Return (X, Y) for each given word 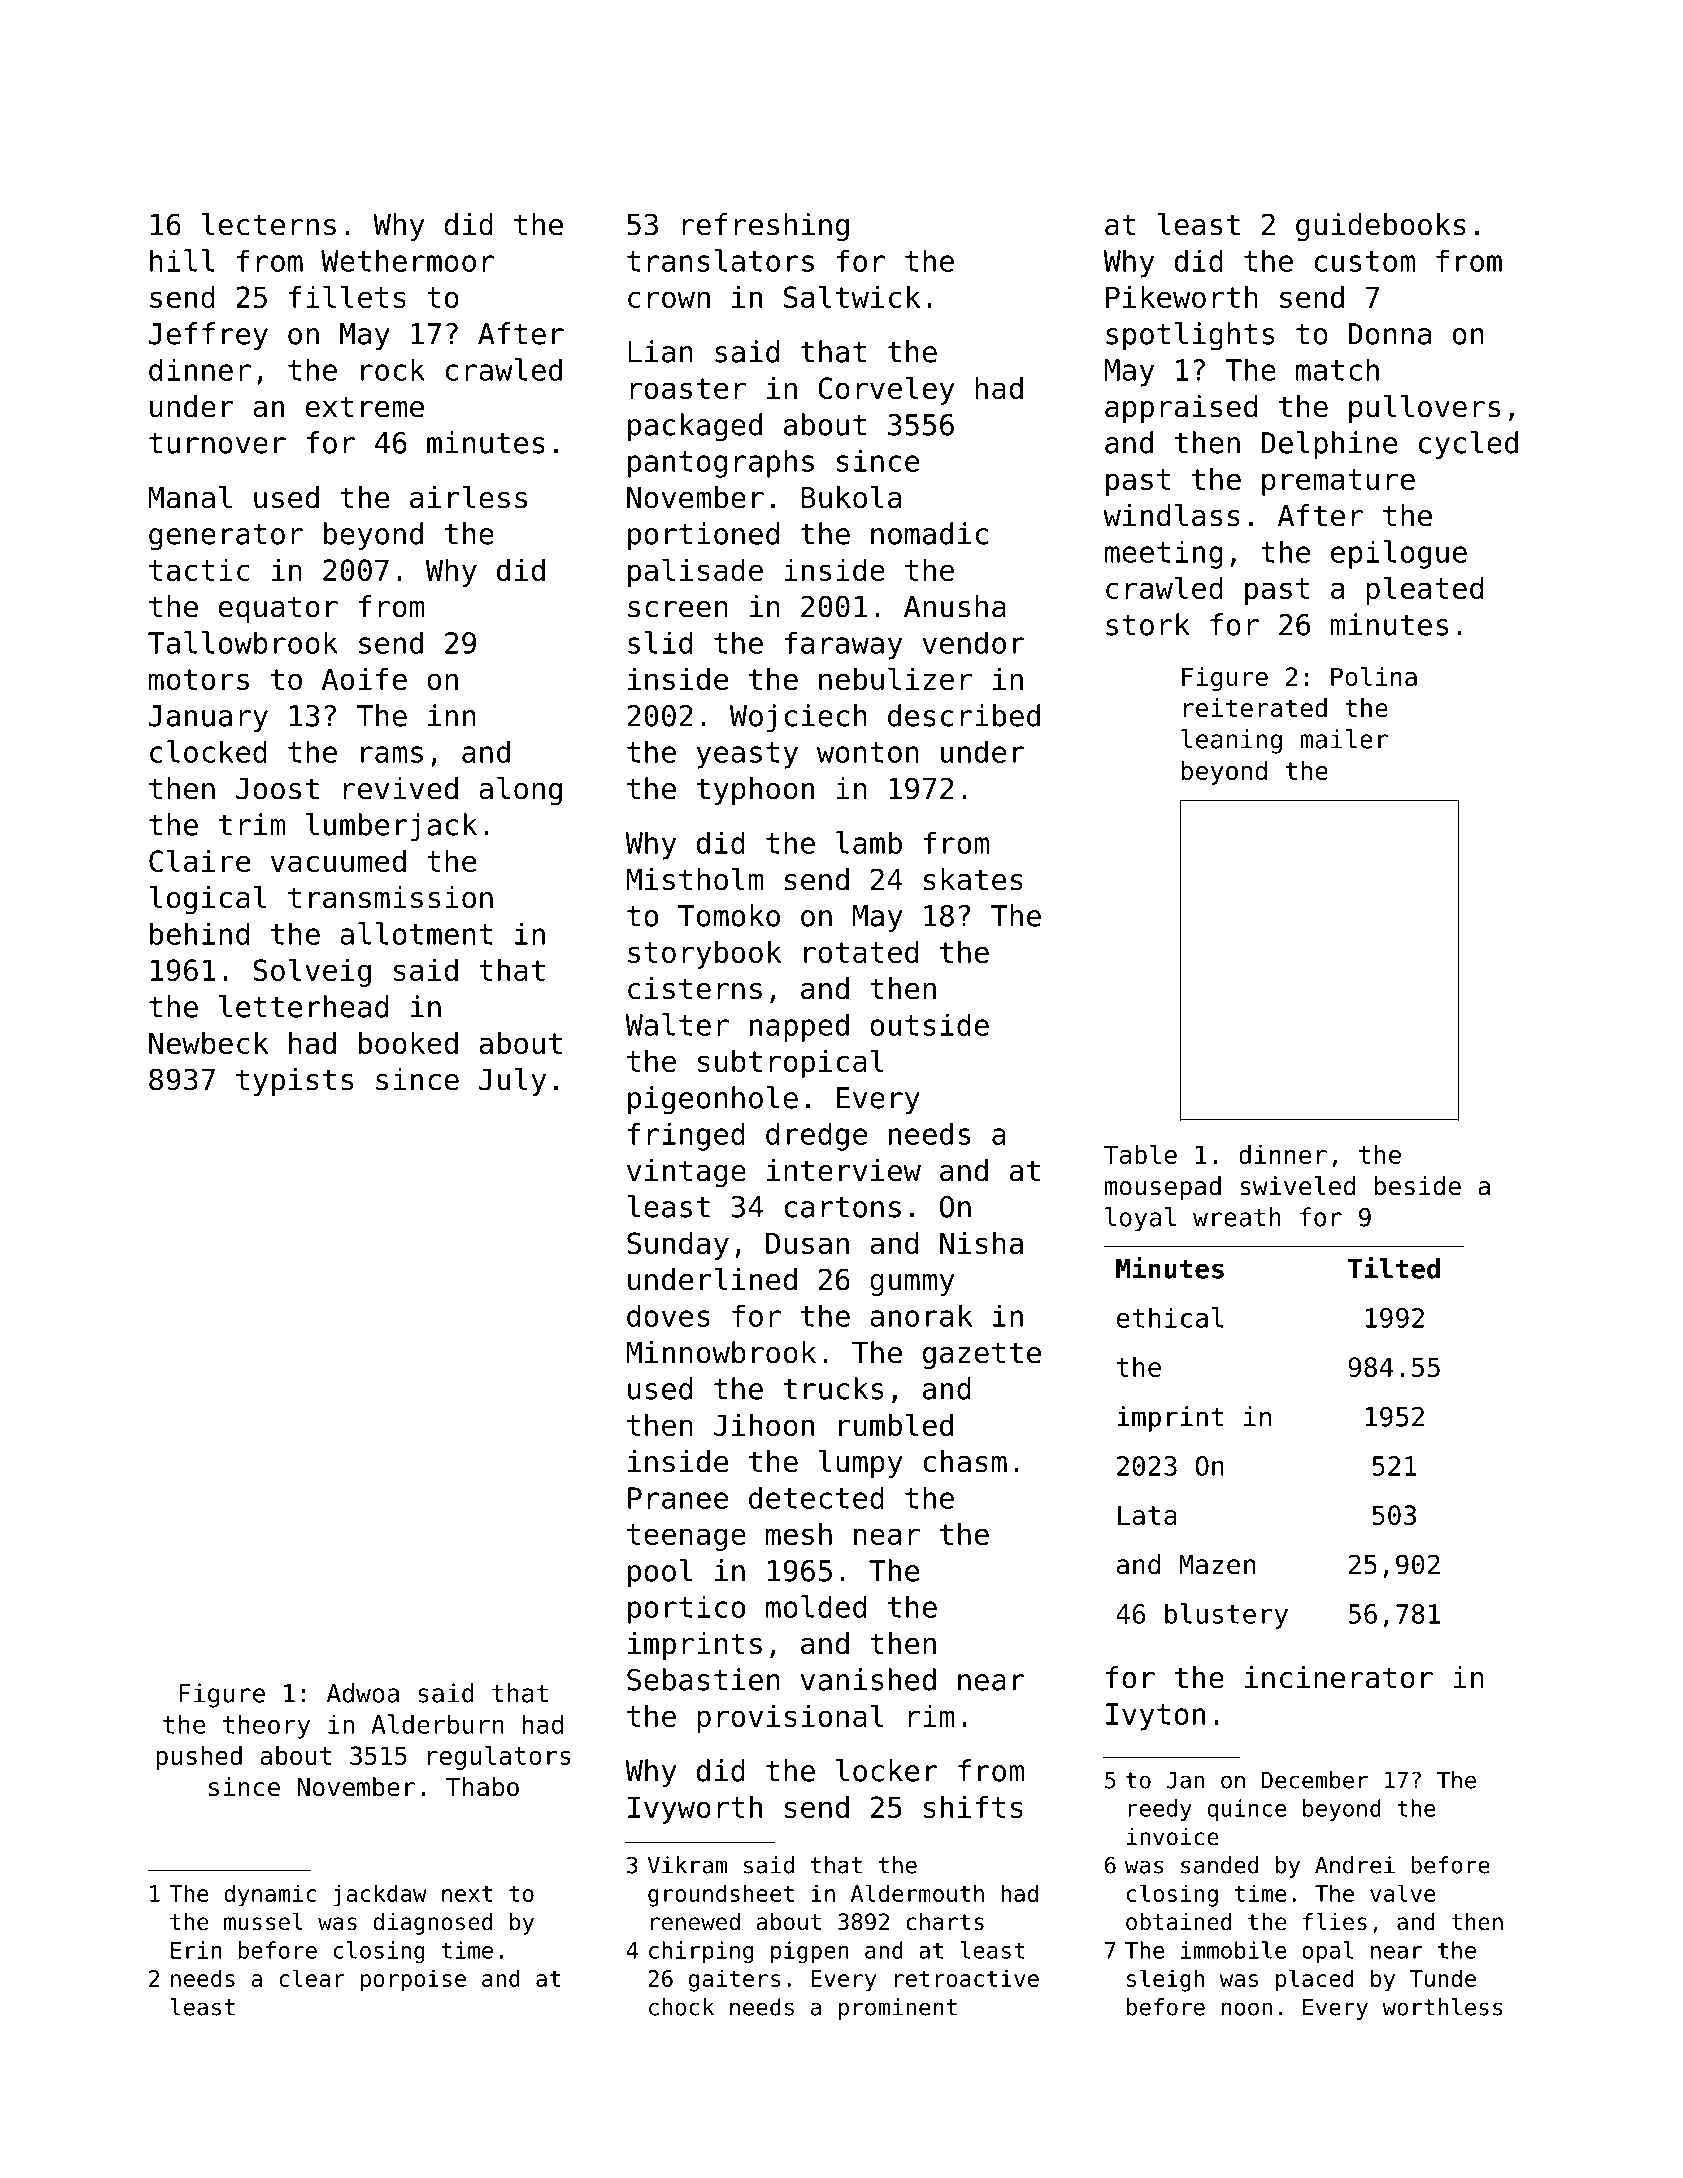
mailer (1344, 739)
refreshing (765, 227)
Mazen (1217, 1565)
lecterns (269, 224)
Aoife (364, 679)
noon (1247, 2009)
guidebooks (1381, 227)
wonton (868, 752)
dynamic (270, 1895)
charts (945, 1922)
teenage (686, 1537)
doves (668, 1315)
